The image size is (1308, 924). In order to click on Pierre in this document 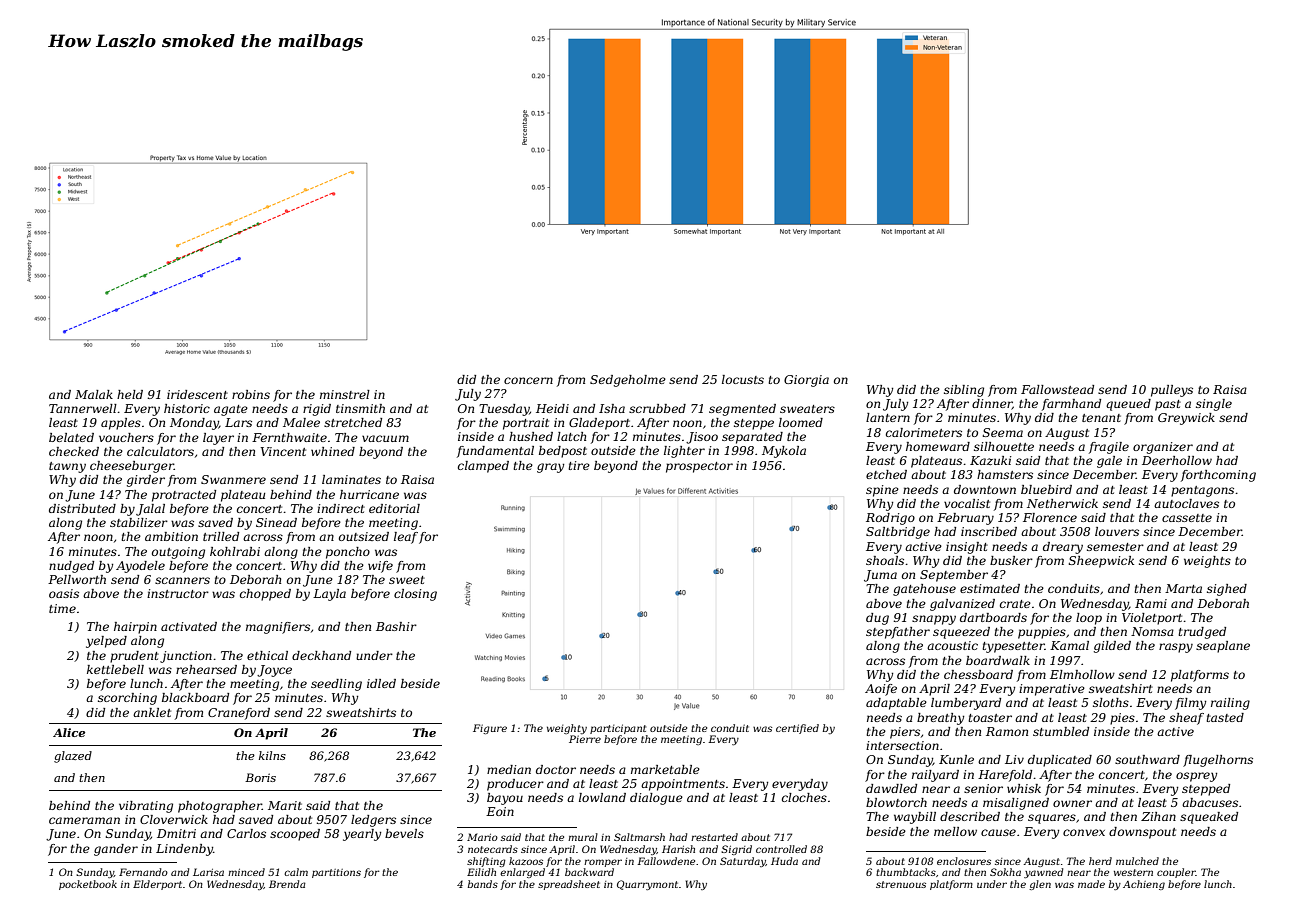, I will do `click(585, 739)`.
